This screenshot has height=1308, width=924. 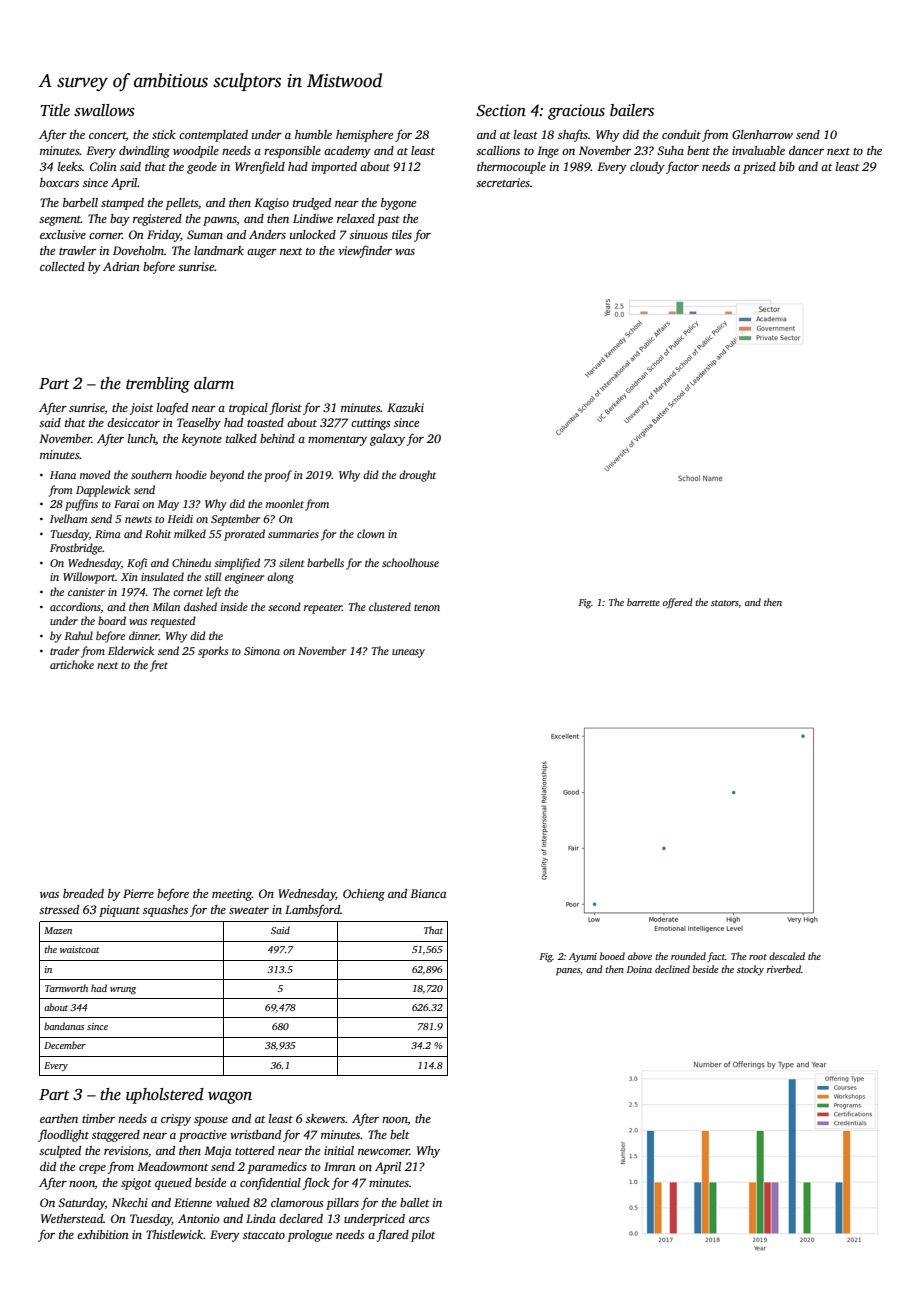 What do you see at coordinates (501, 110) in the screenshot?
I see `Section` at bounding box center [501, 110].
